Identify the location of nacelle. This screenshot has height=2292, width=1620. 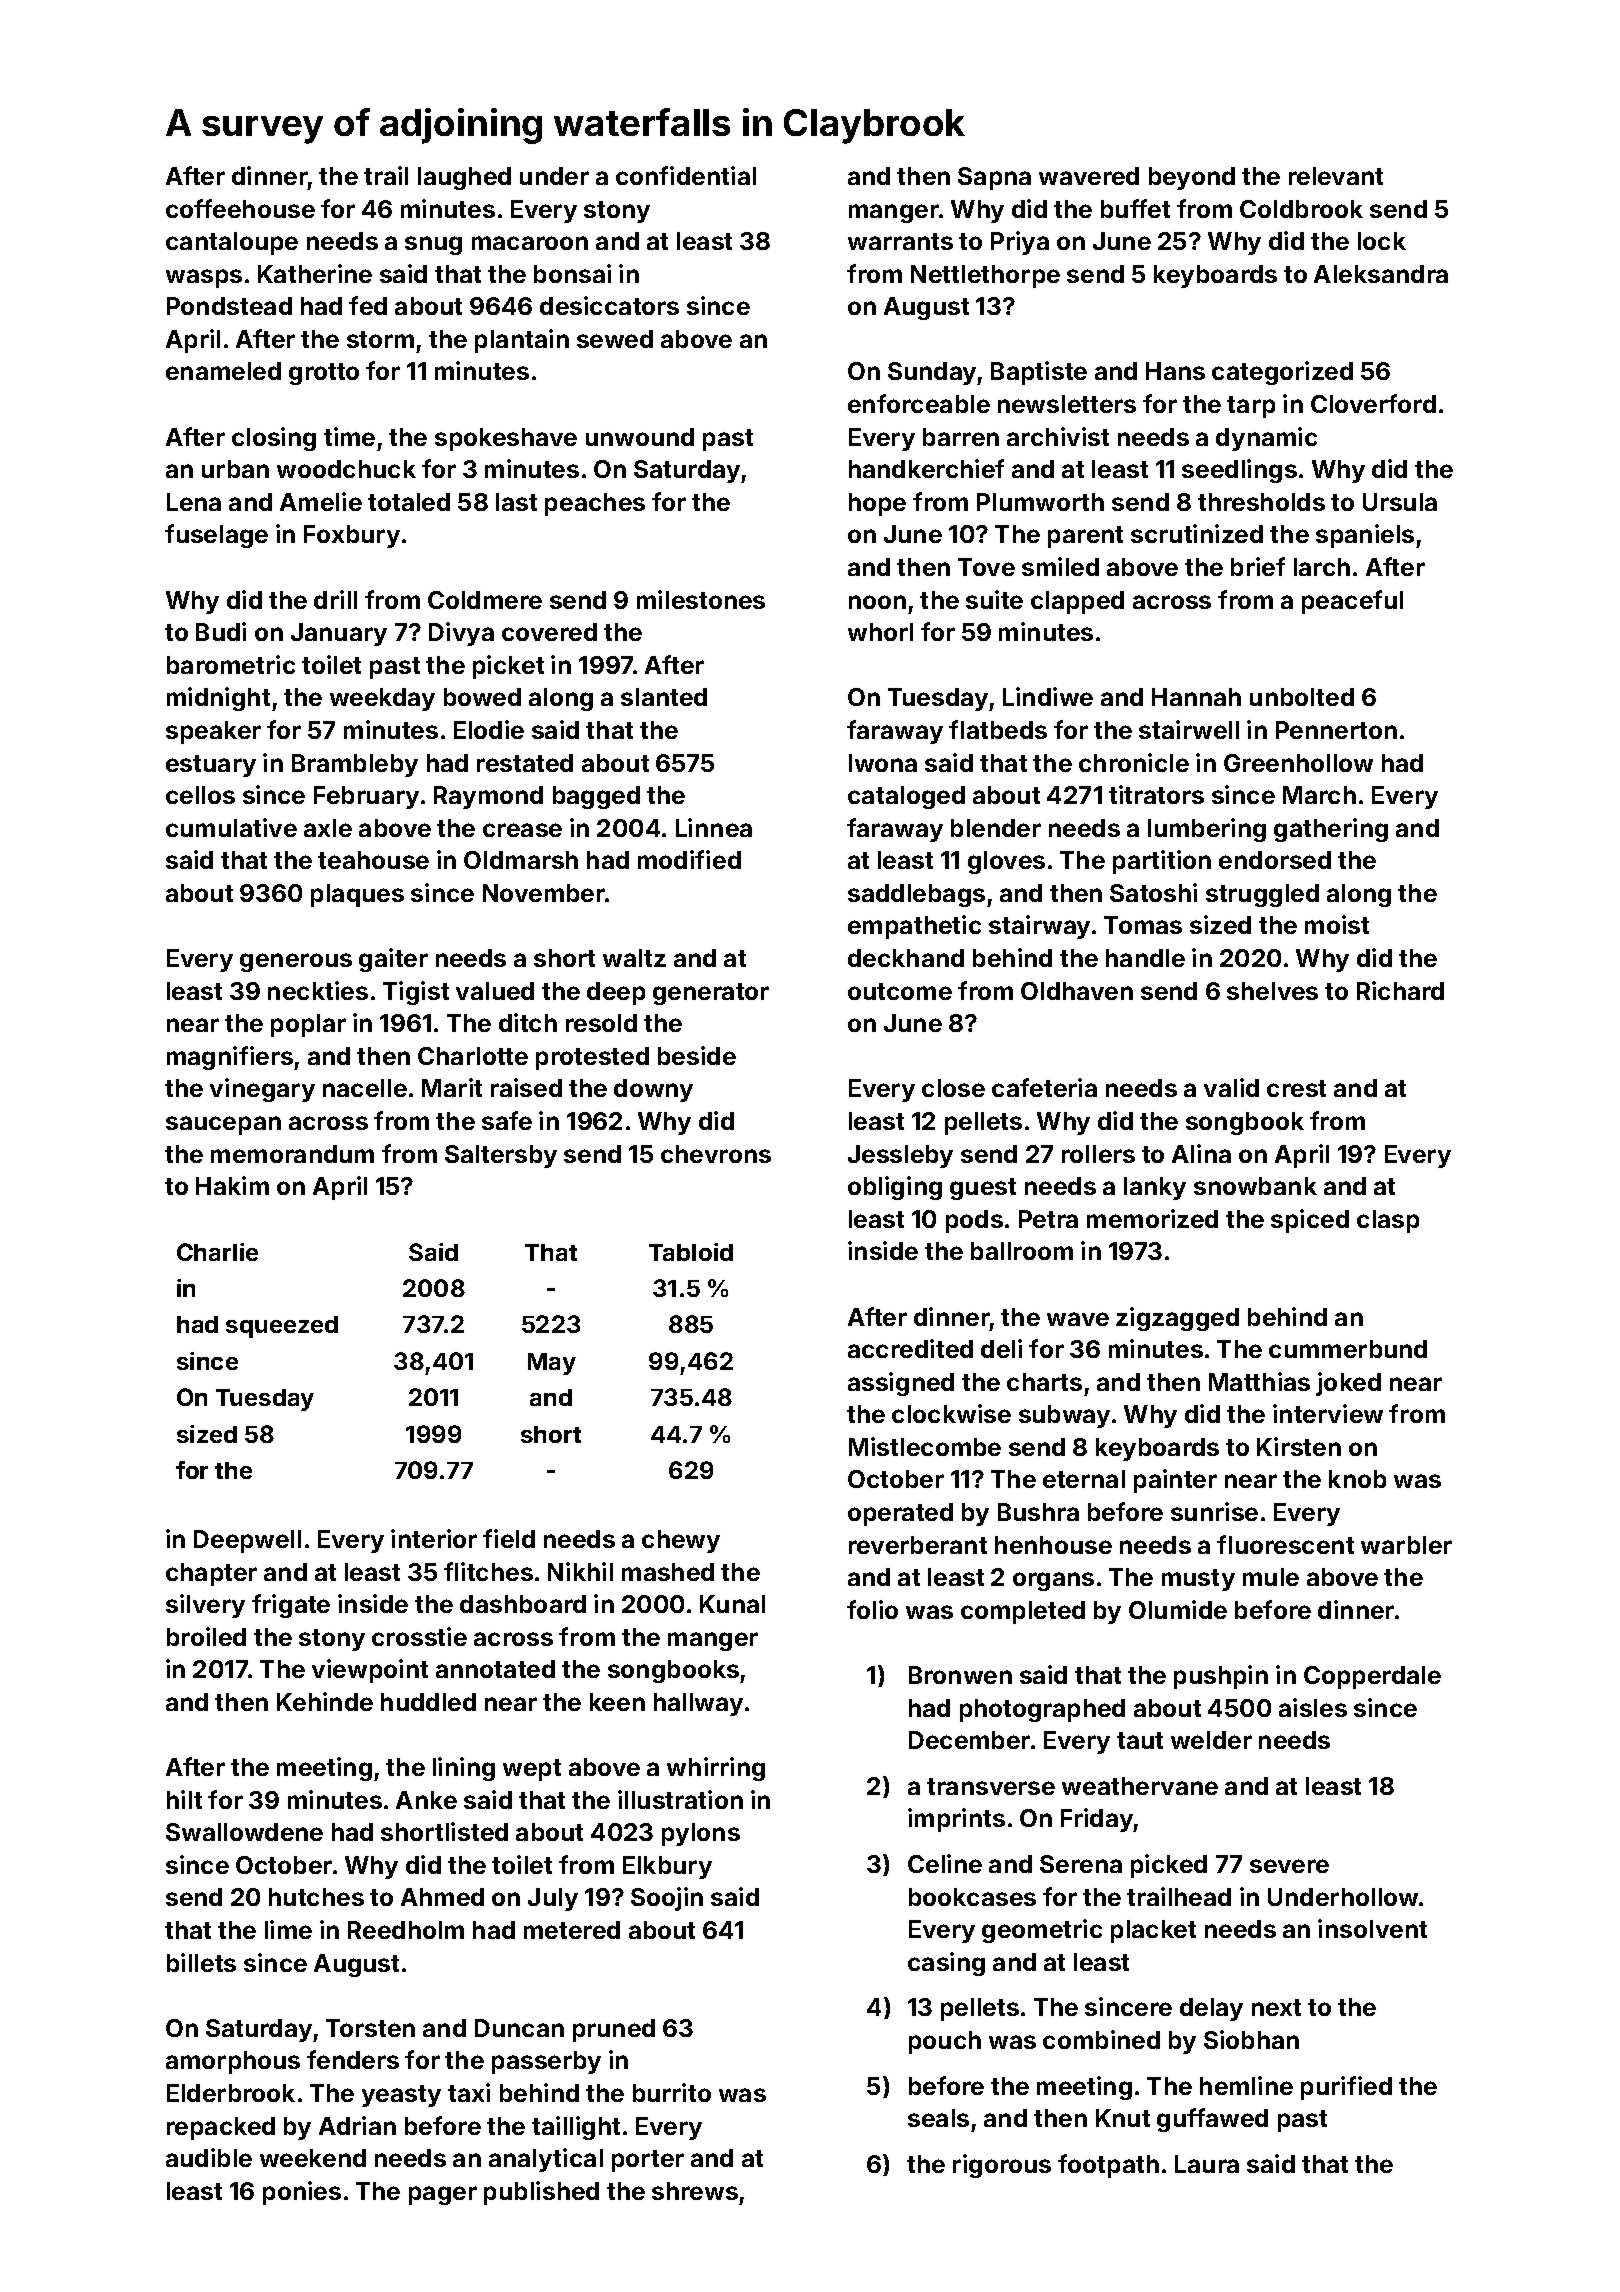
(365, 1088).
